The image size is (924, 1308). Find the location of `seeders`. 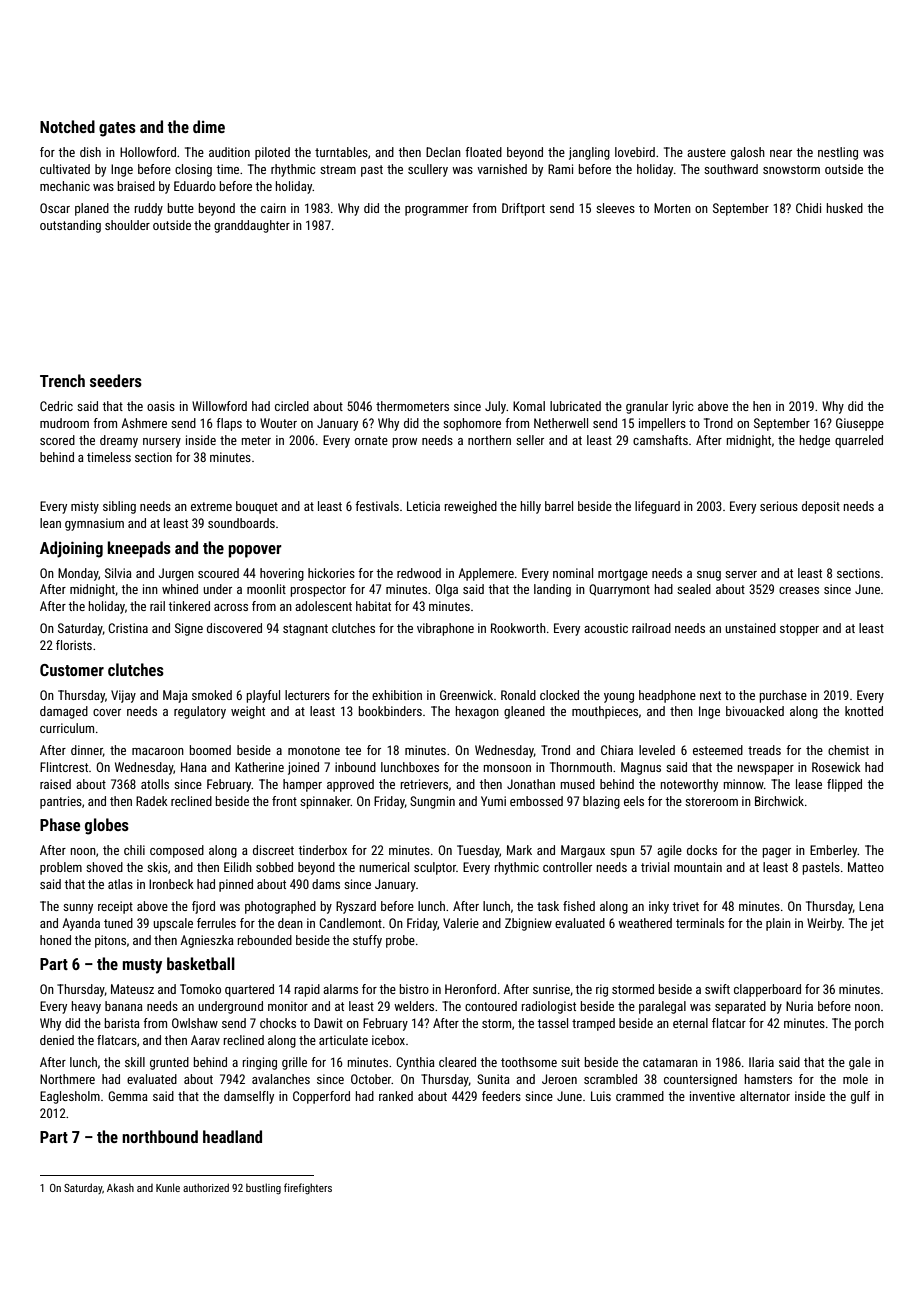

seeders is located at coordinates (116, 380).
